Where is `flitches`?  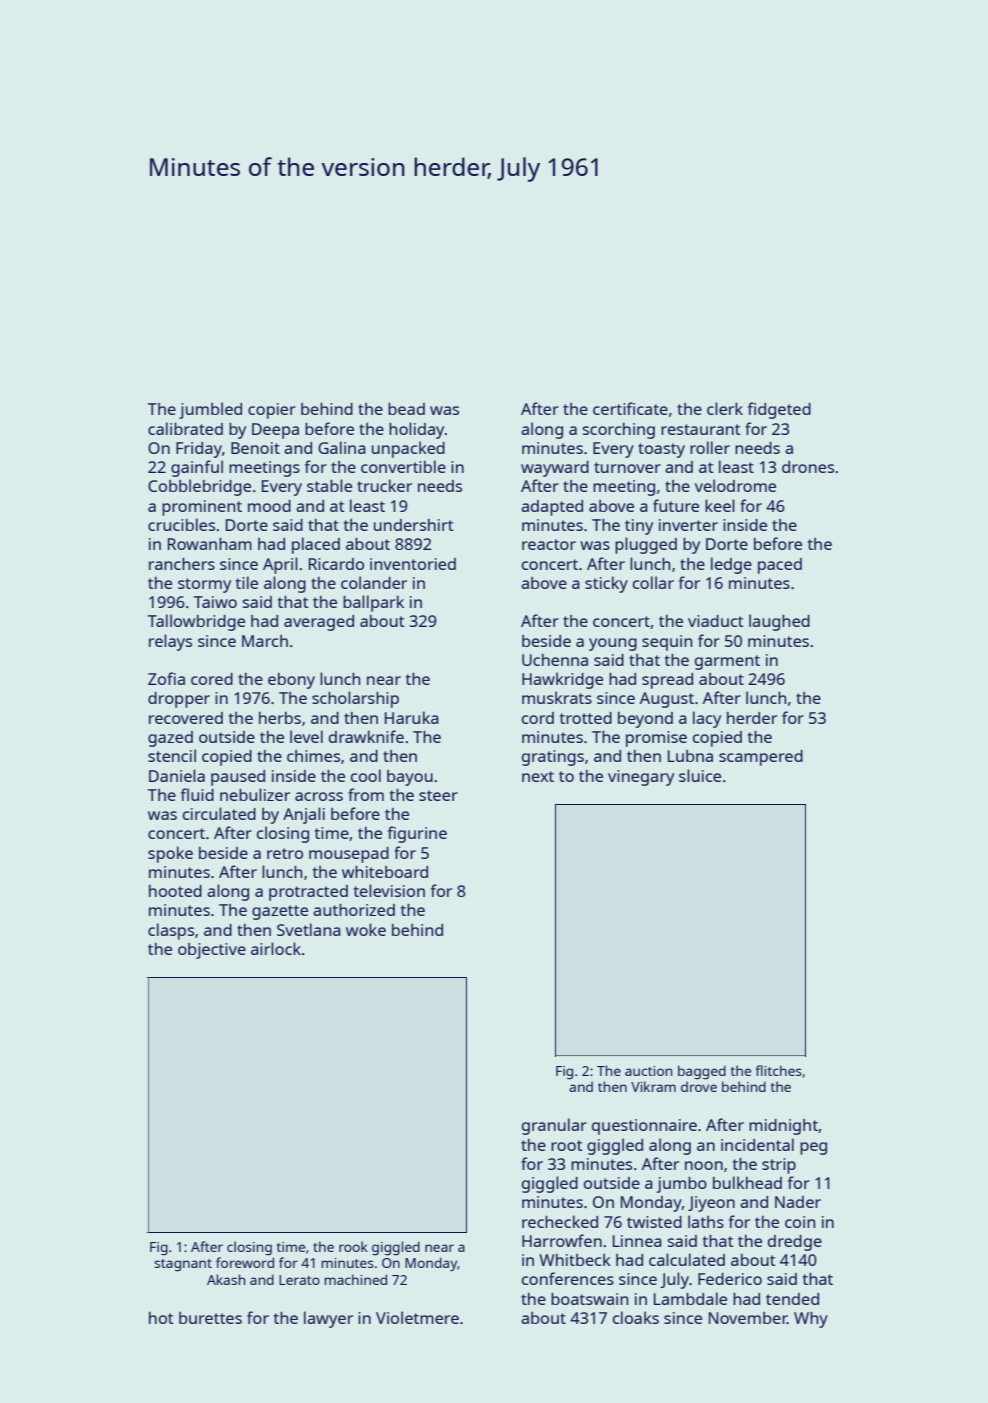
flitches is located at coordinates (778, 1070).
